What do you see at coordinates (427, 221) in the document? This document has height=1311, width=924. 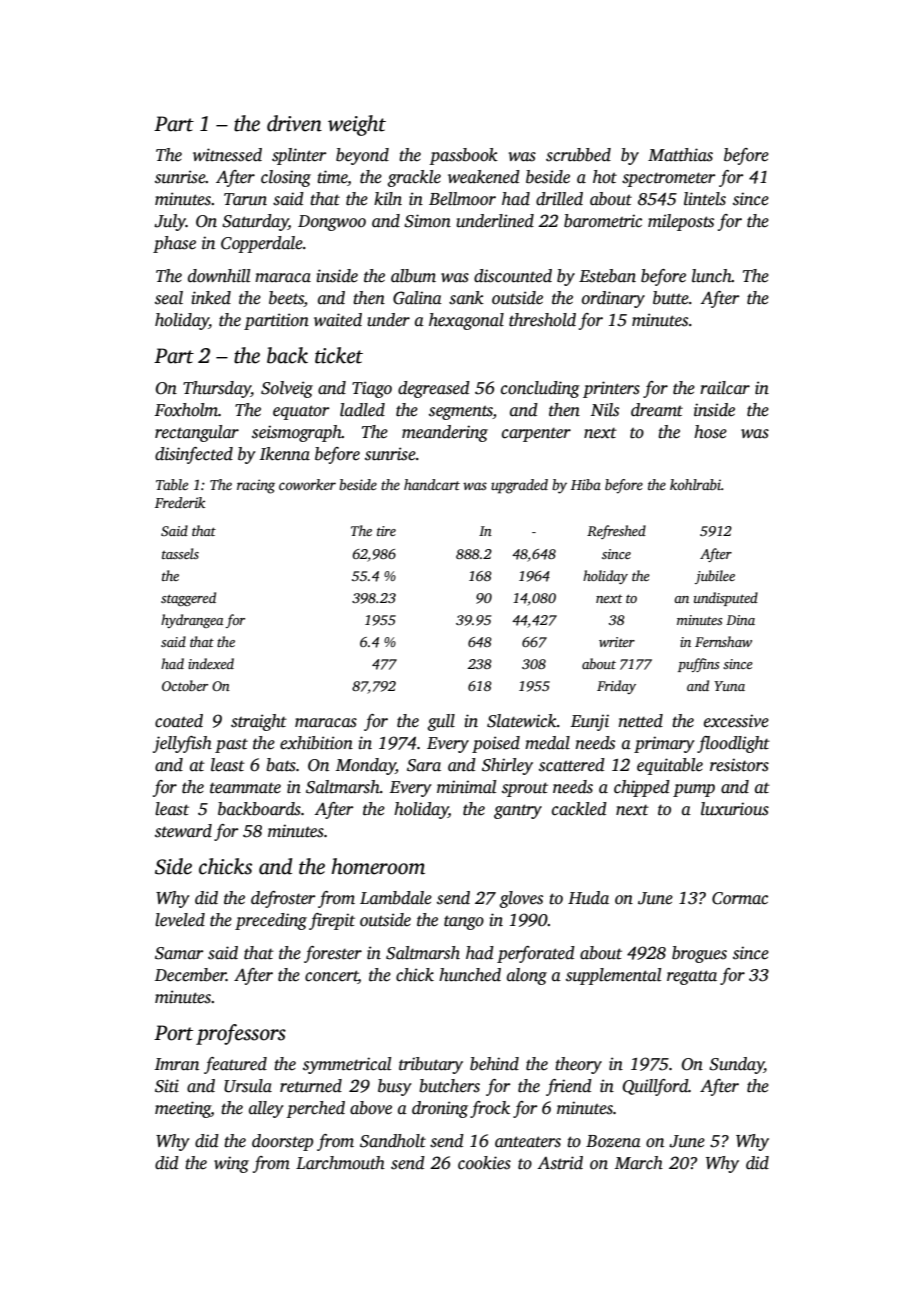 I see `Simon` at bounding box center [427, 221].
